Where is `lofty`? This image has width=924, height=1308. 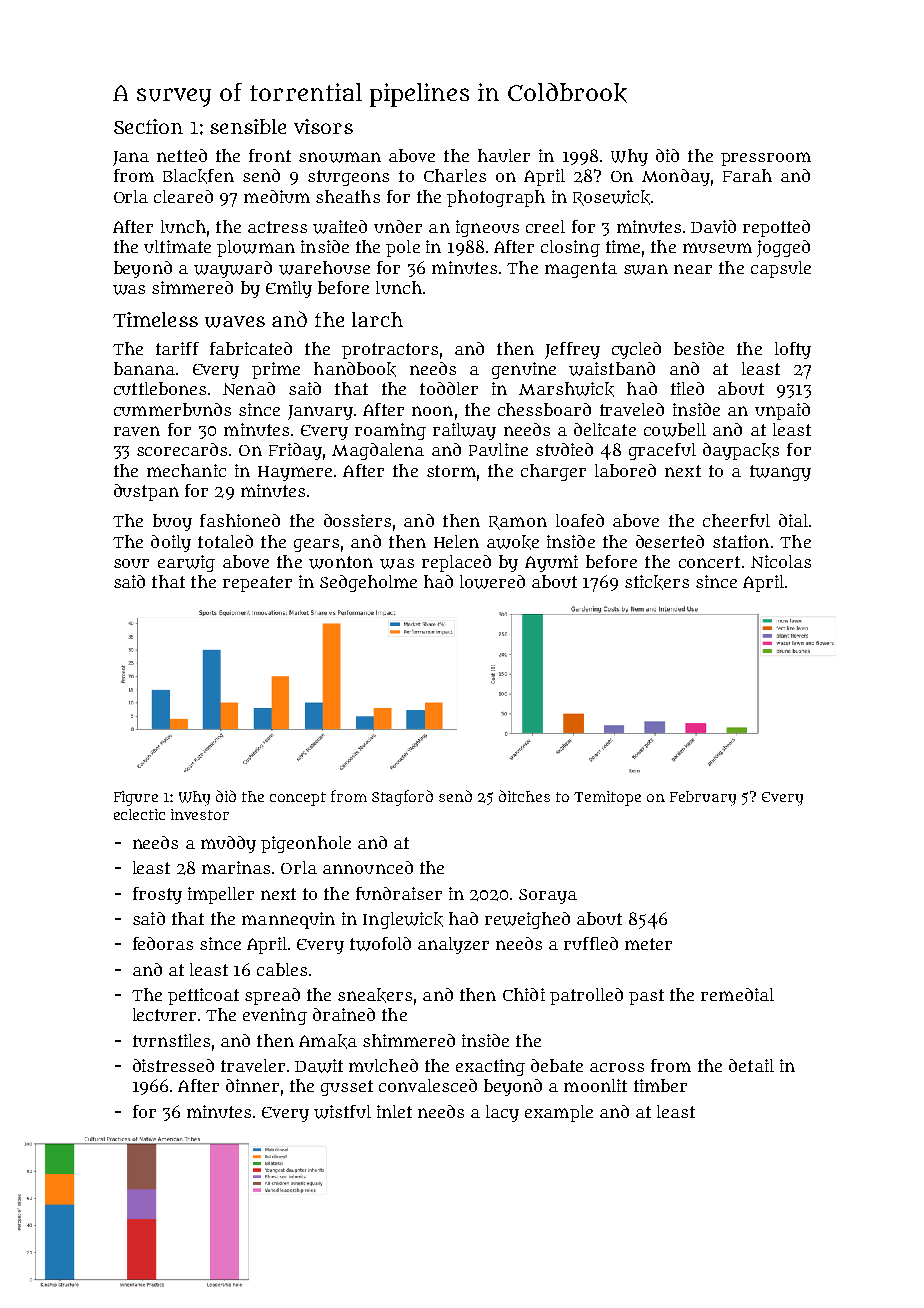
lofty is located at coordinates (793, 350).
